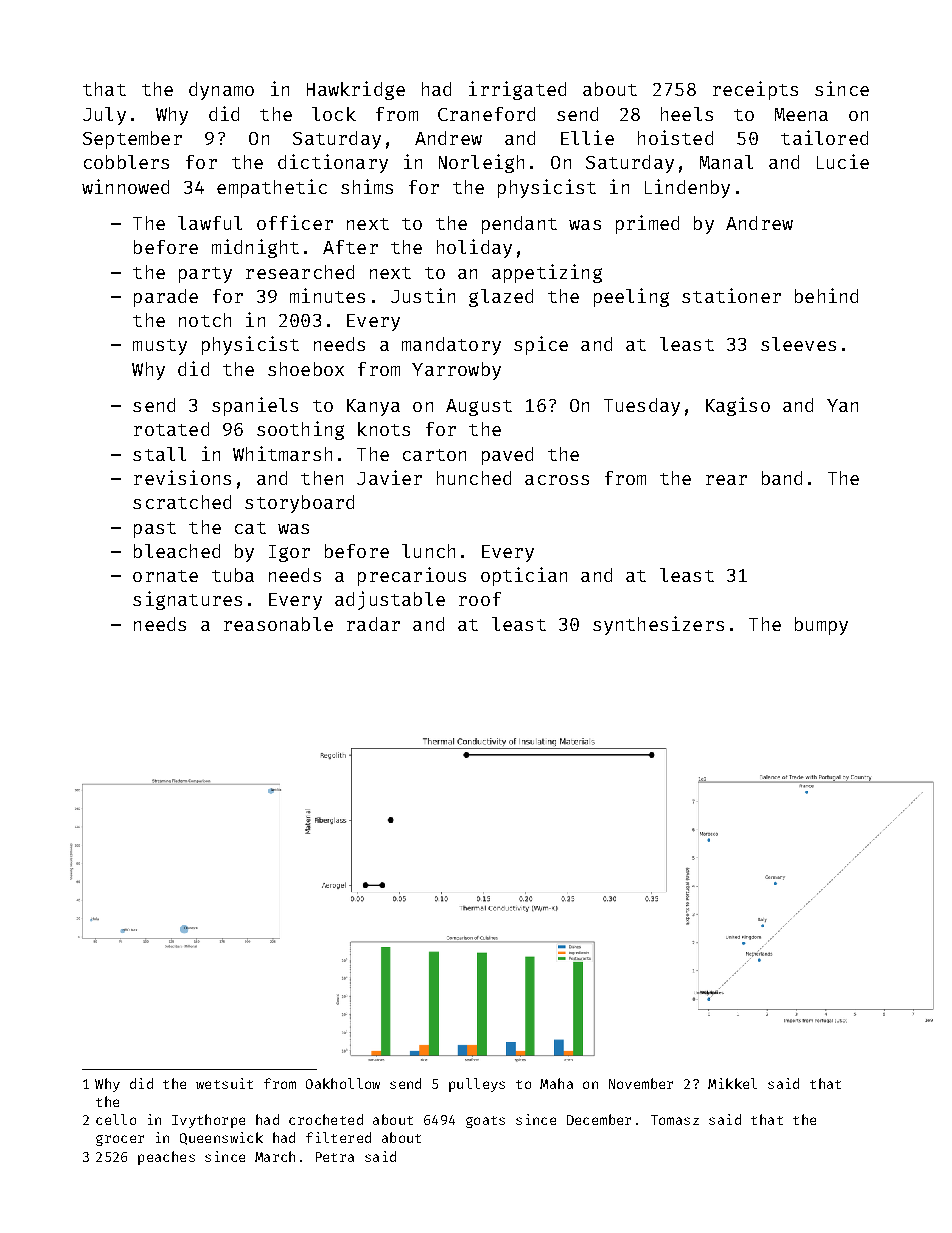  What do you see at coordinates (205, 320) in the screenshot?
I see `notch` at bounding box center [205, 320].
